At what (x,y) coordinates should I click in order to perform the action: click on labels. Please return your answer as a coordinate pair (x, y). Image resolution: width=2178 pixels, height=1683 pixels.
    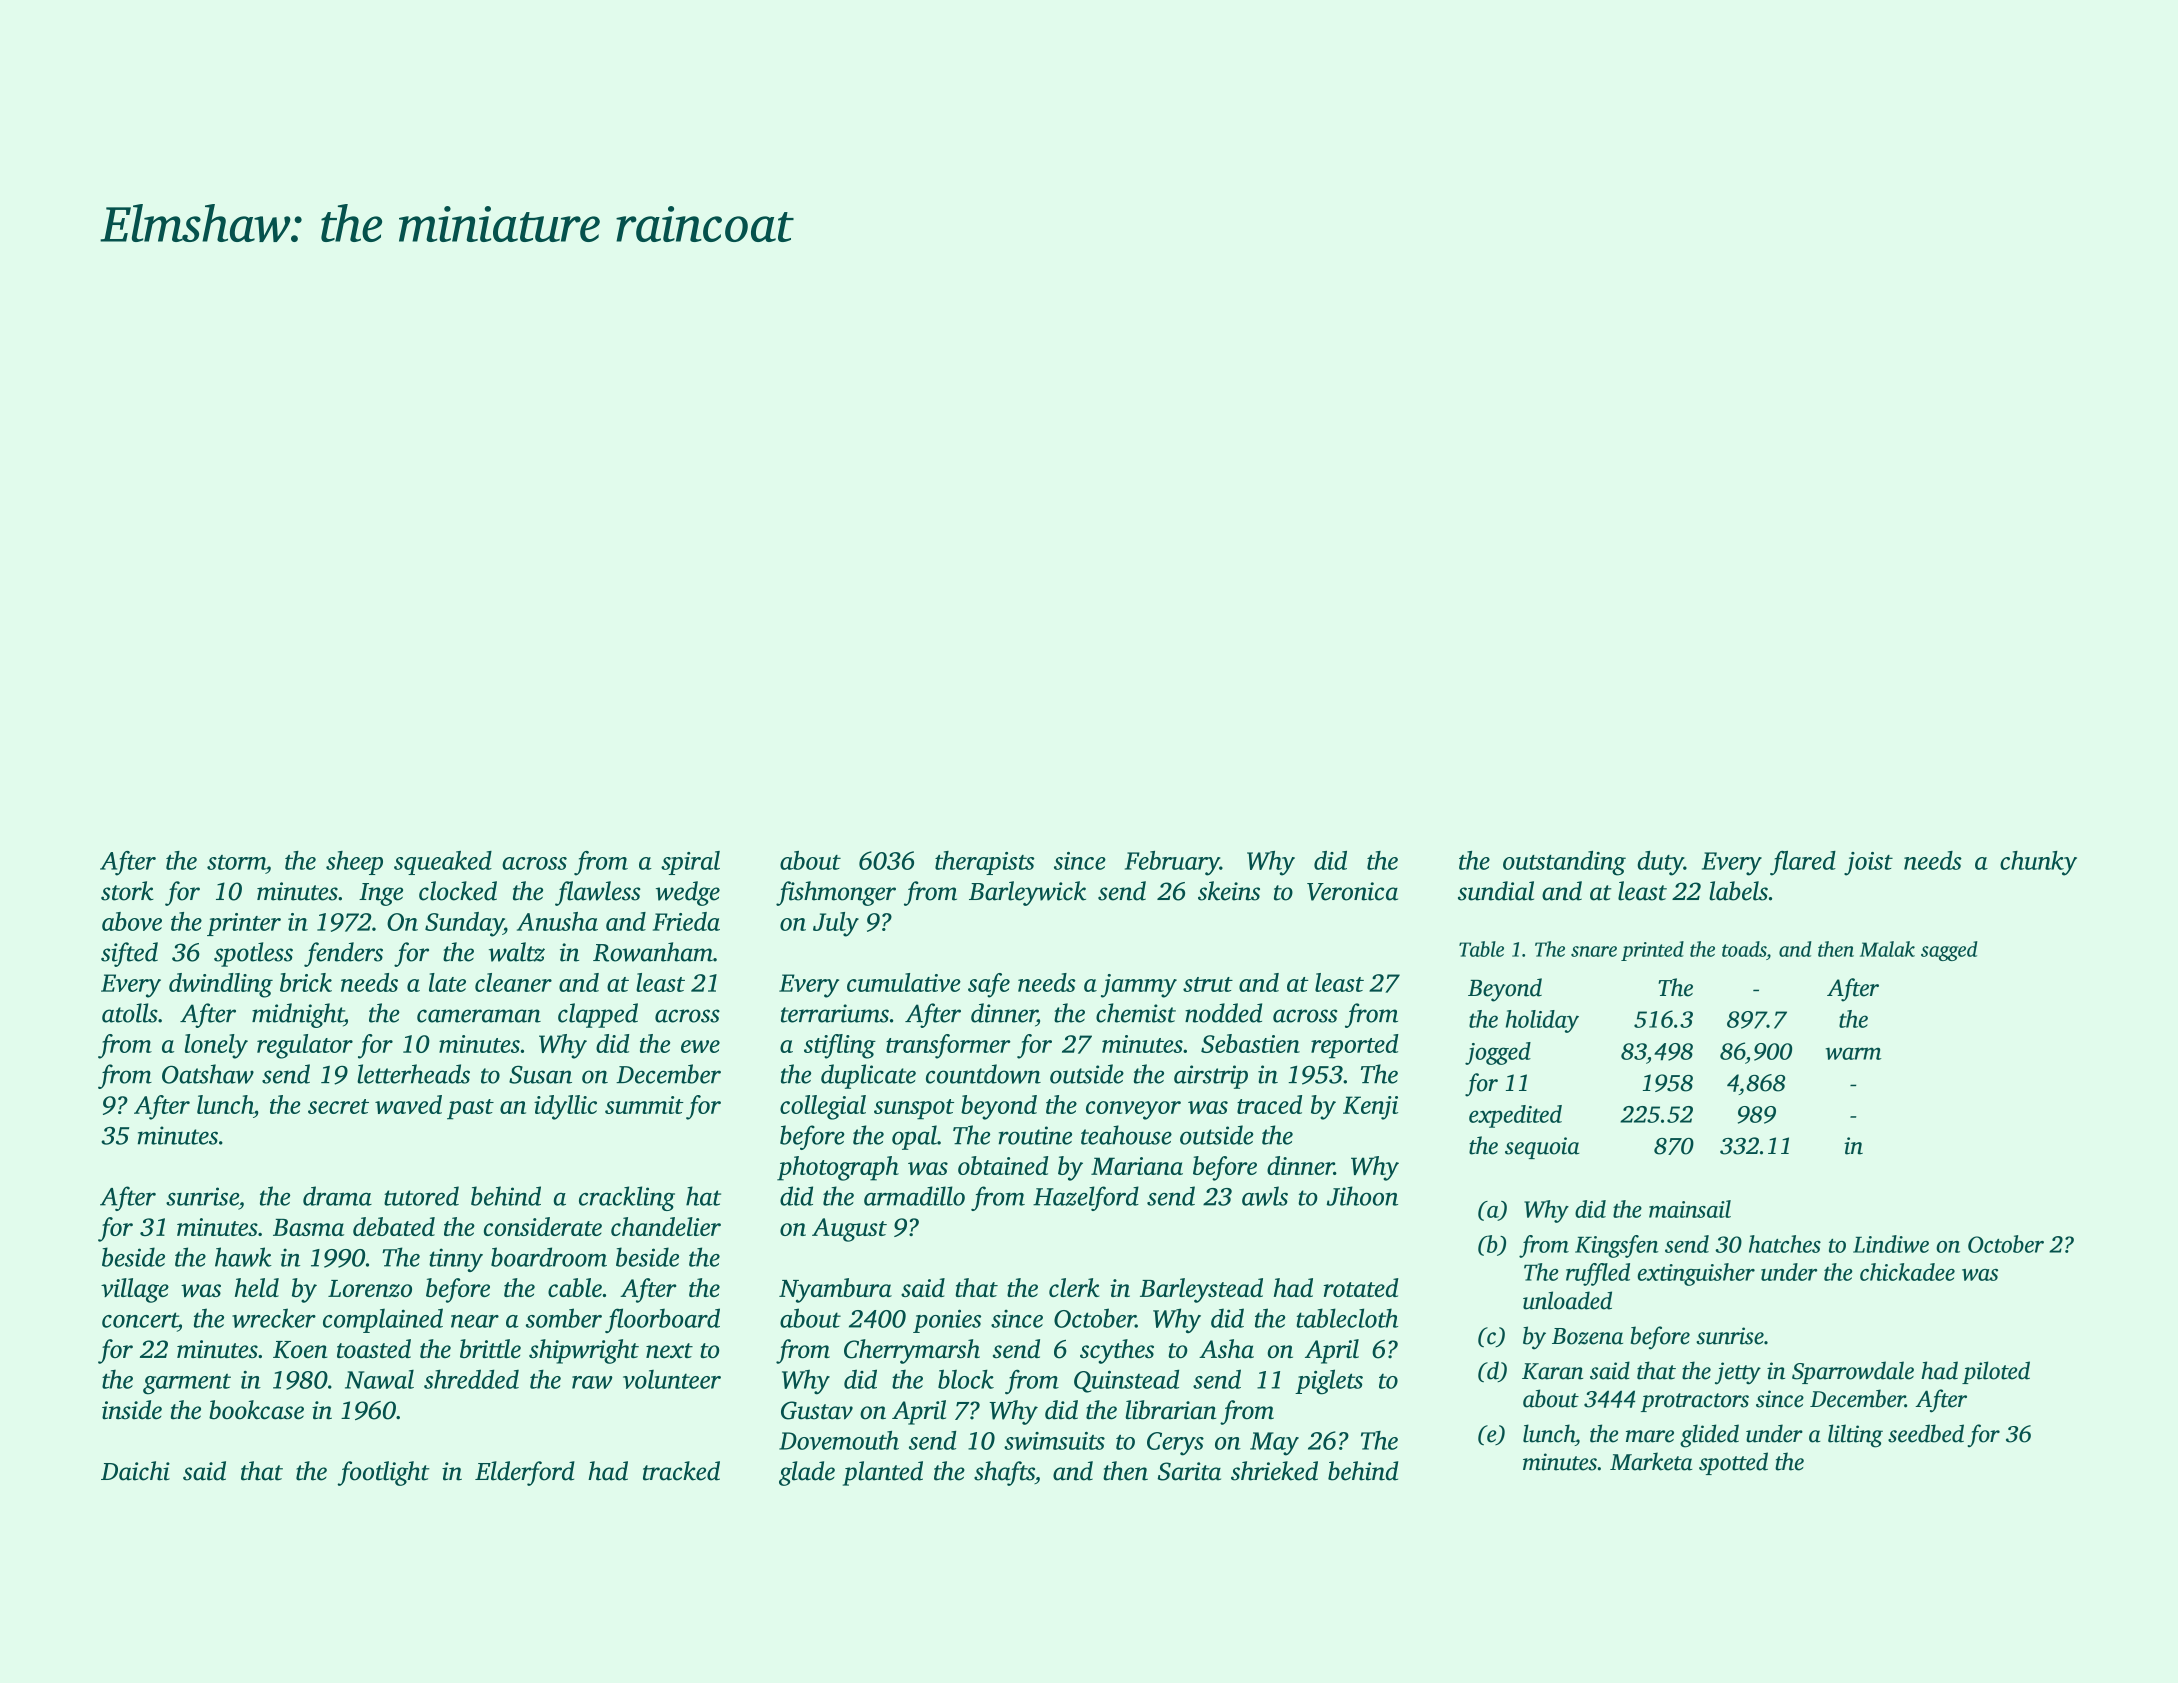
    Looking at the image, I should click on (1738, 891).
